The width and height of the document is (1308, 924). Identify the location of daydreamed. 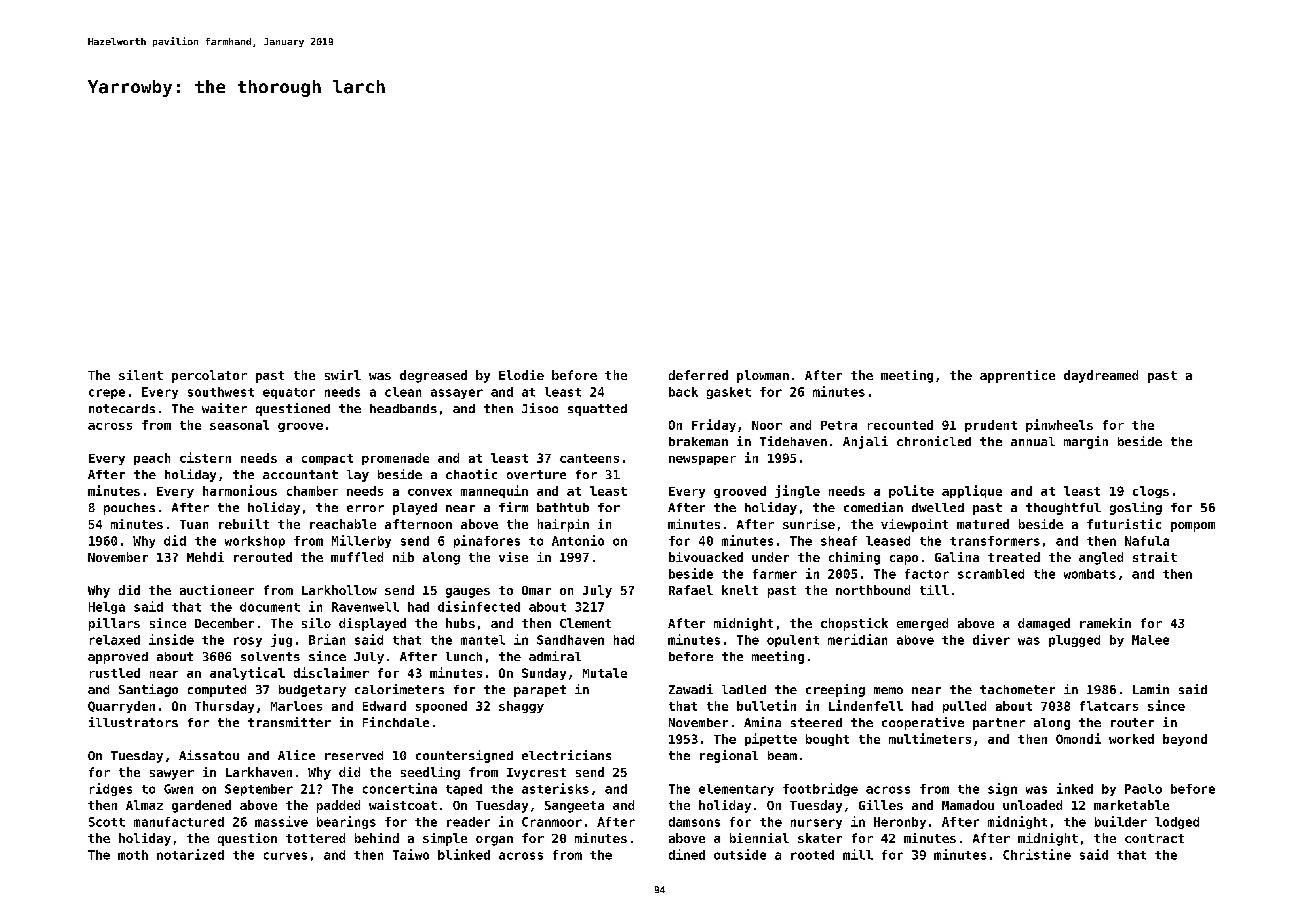
(1101, 376).
